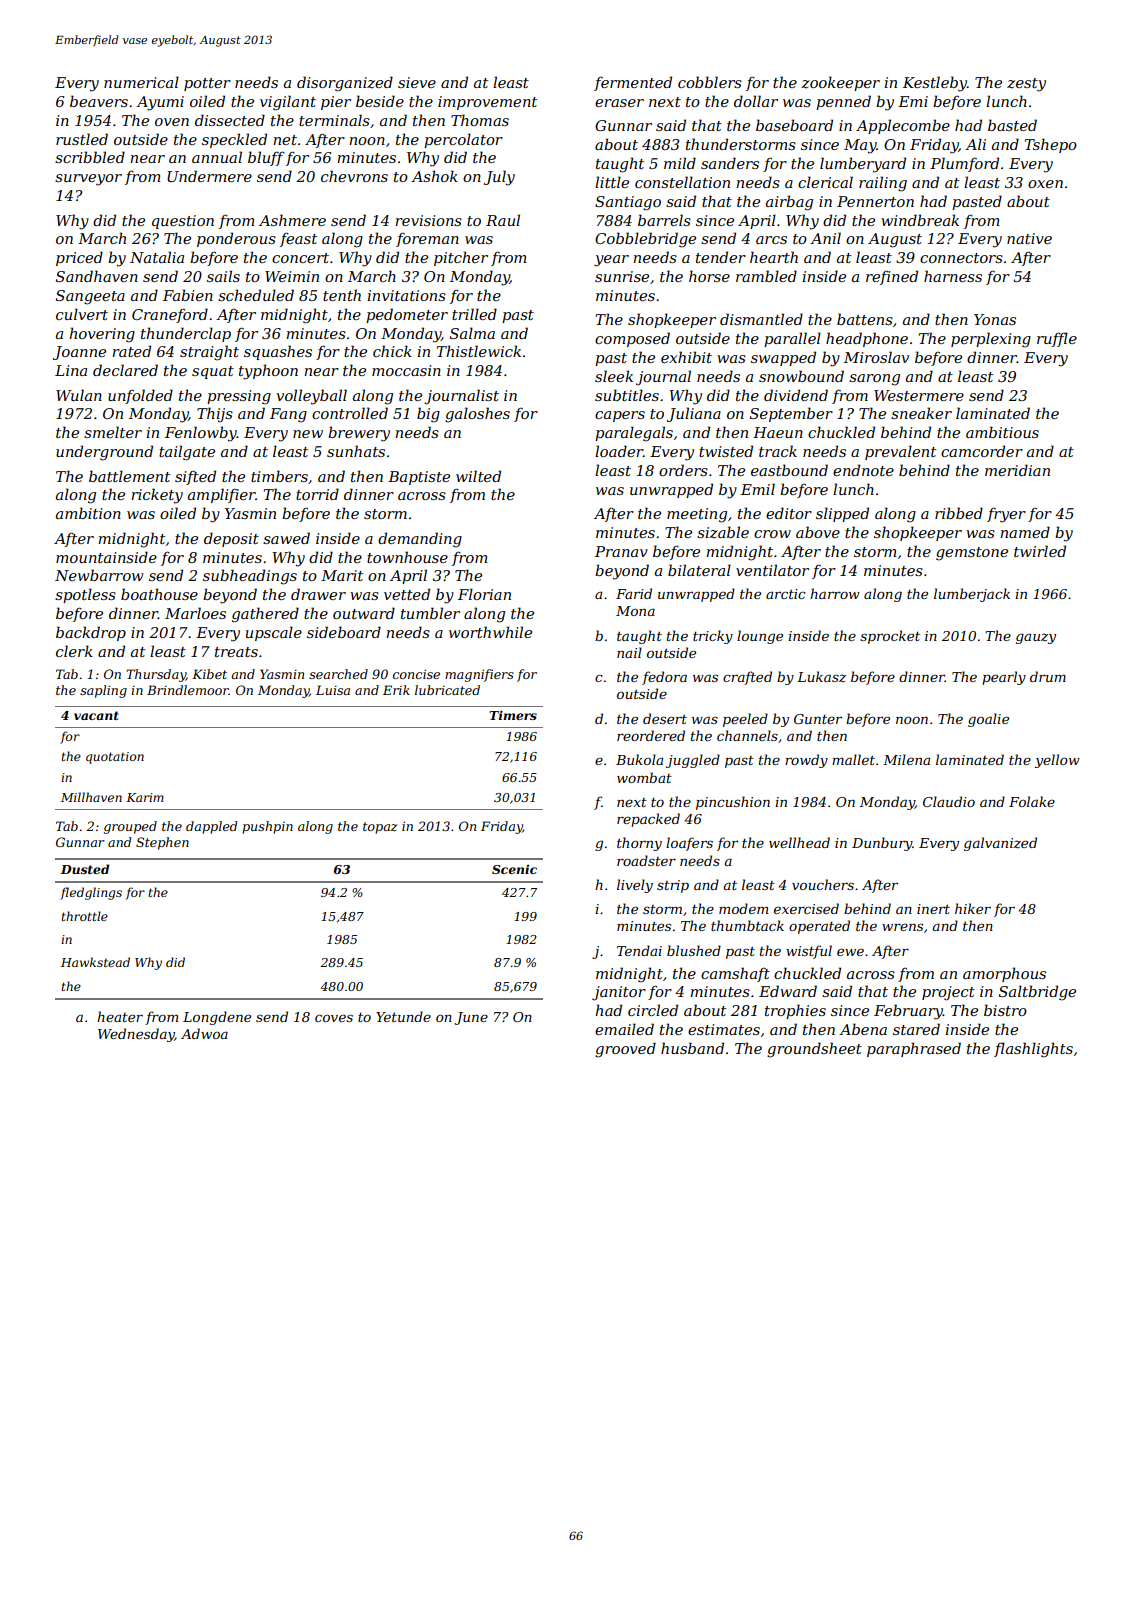 The width and height of the screenshot is (1138, 1610). What do you see at coordinates (973, 908) in the screenshot?
I see `hiker` at bounding box center [973, 908].
